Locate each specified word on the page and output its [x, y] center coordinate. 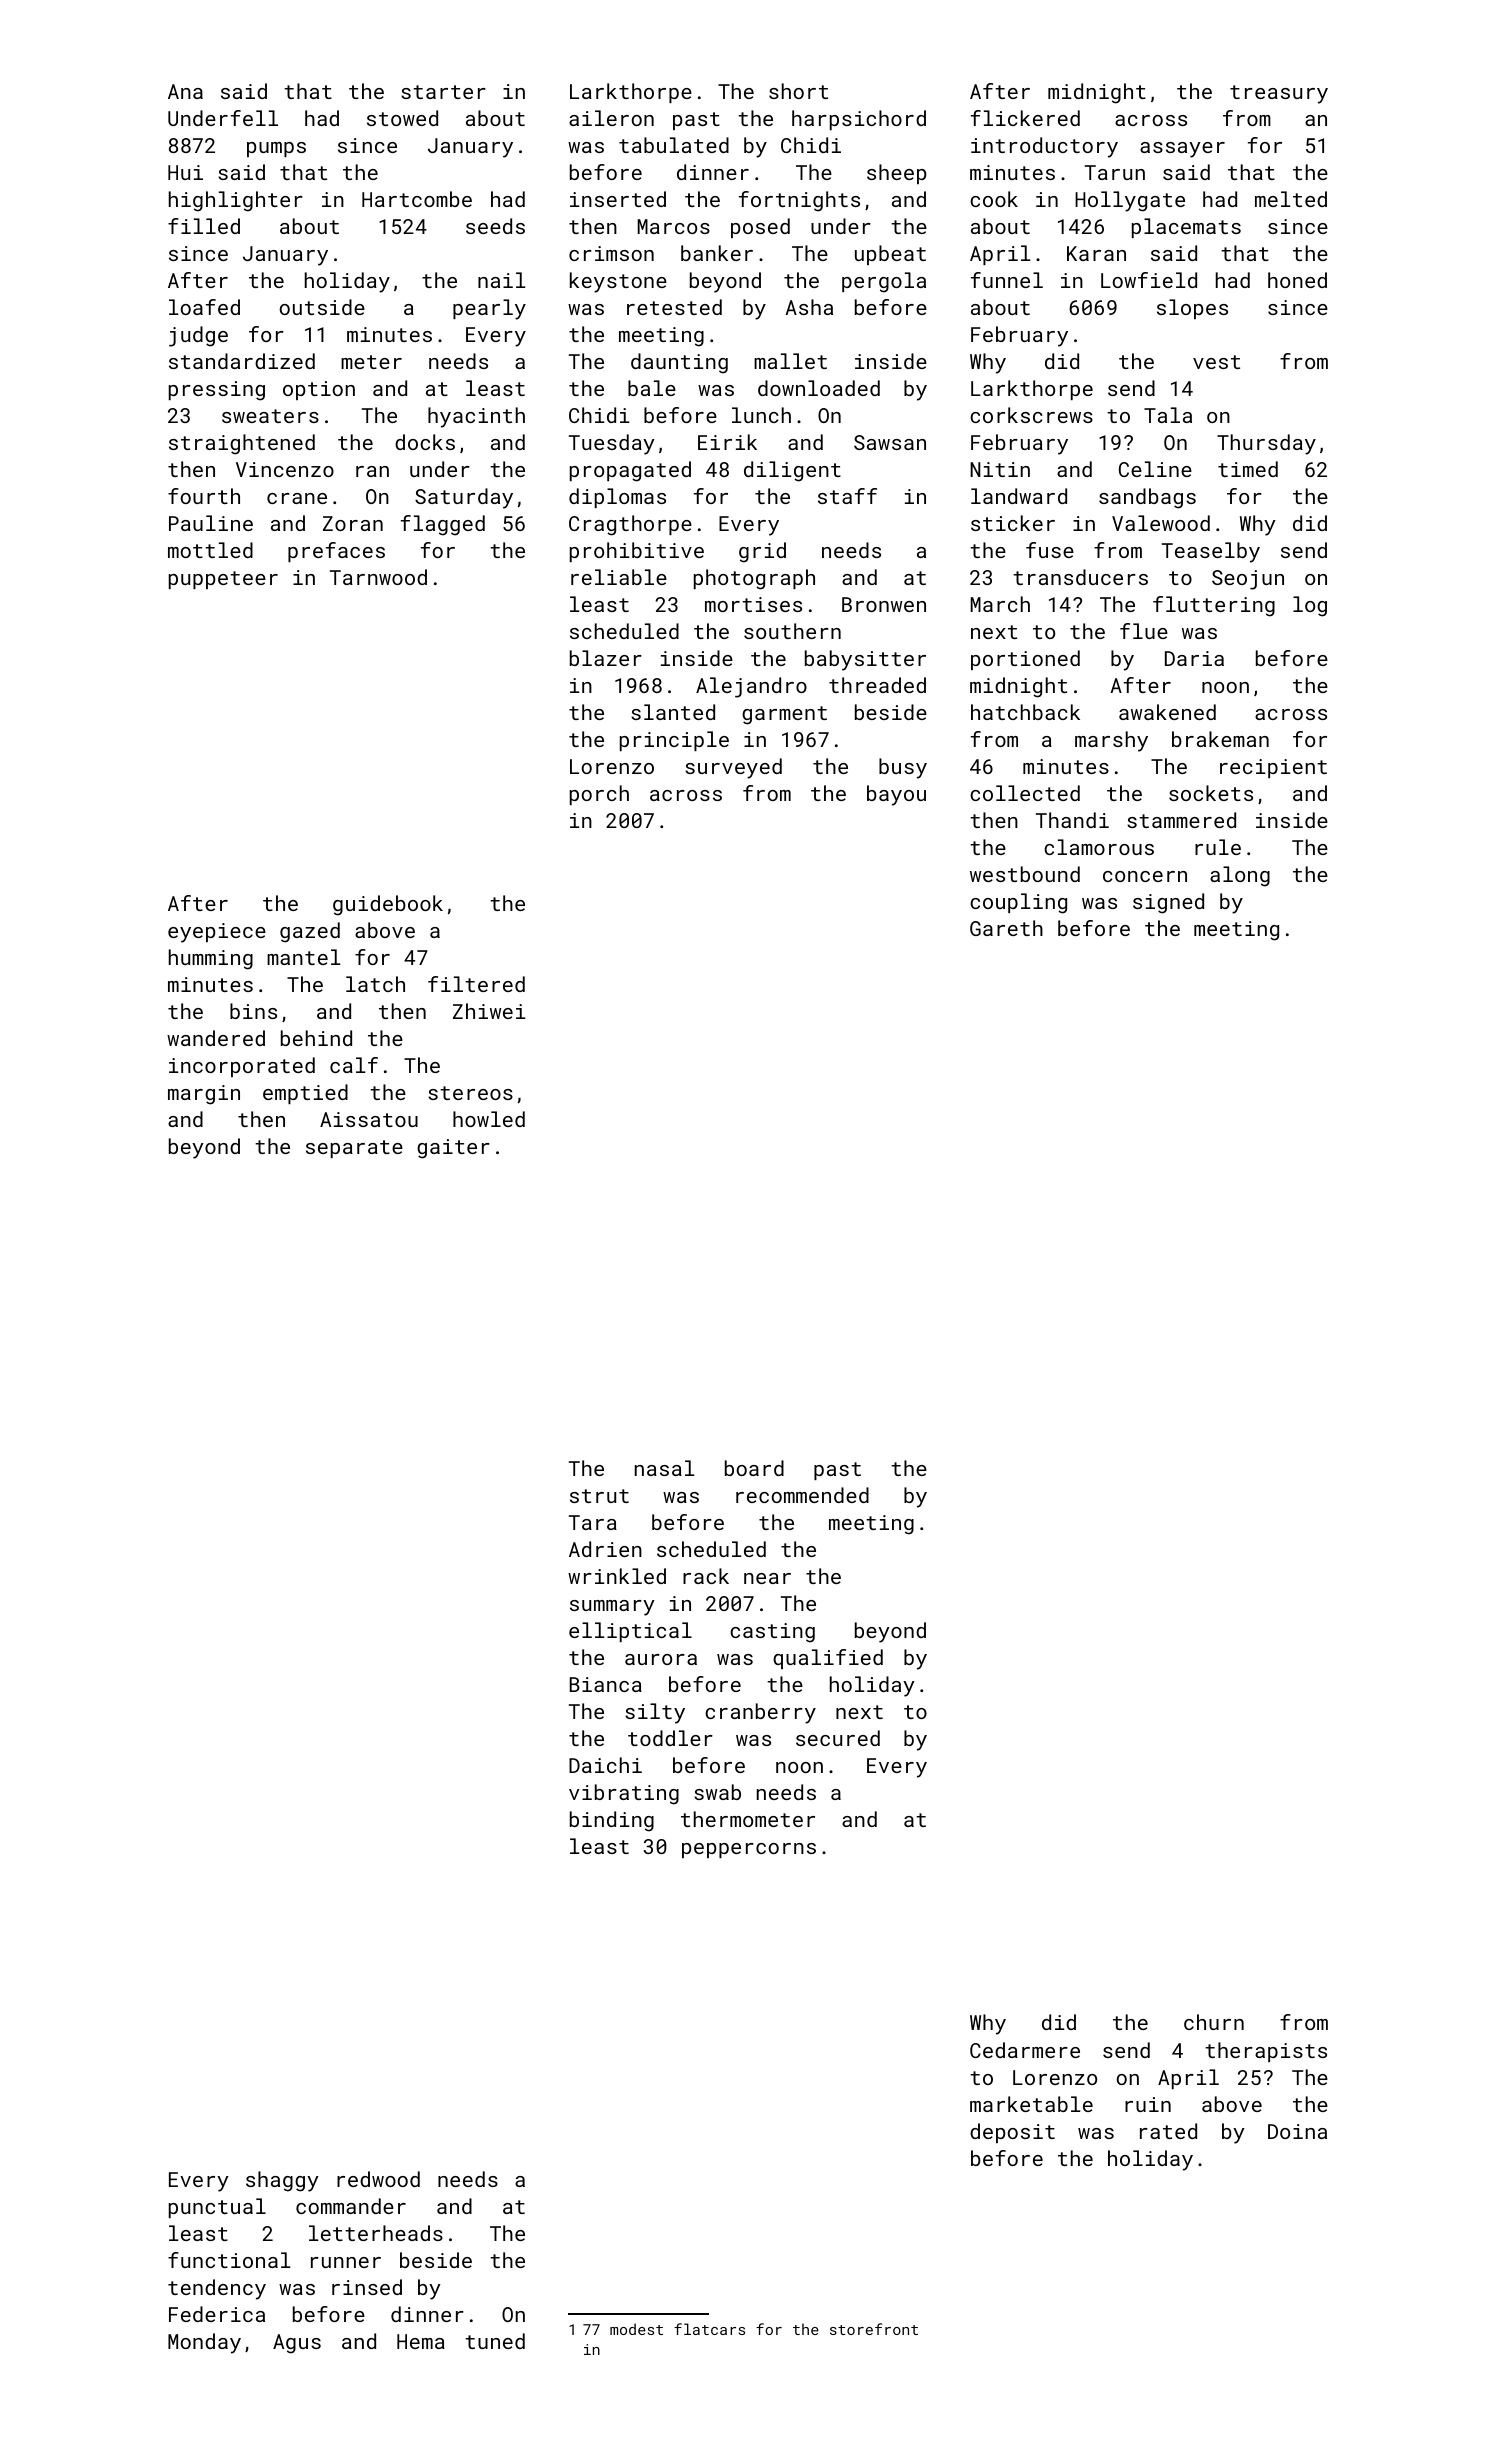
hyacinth [476, 417]
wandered [216, 1038]
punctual [217, 2208]
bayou [896, 795]
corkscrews [1031, 415]
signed [1168, 903]
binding [612, 1821]
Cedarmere [1025, 2050]
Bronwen [884, 604]
